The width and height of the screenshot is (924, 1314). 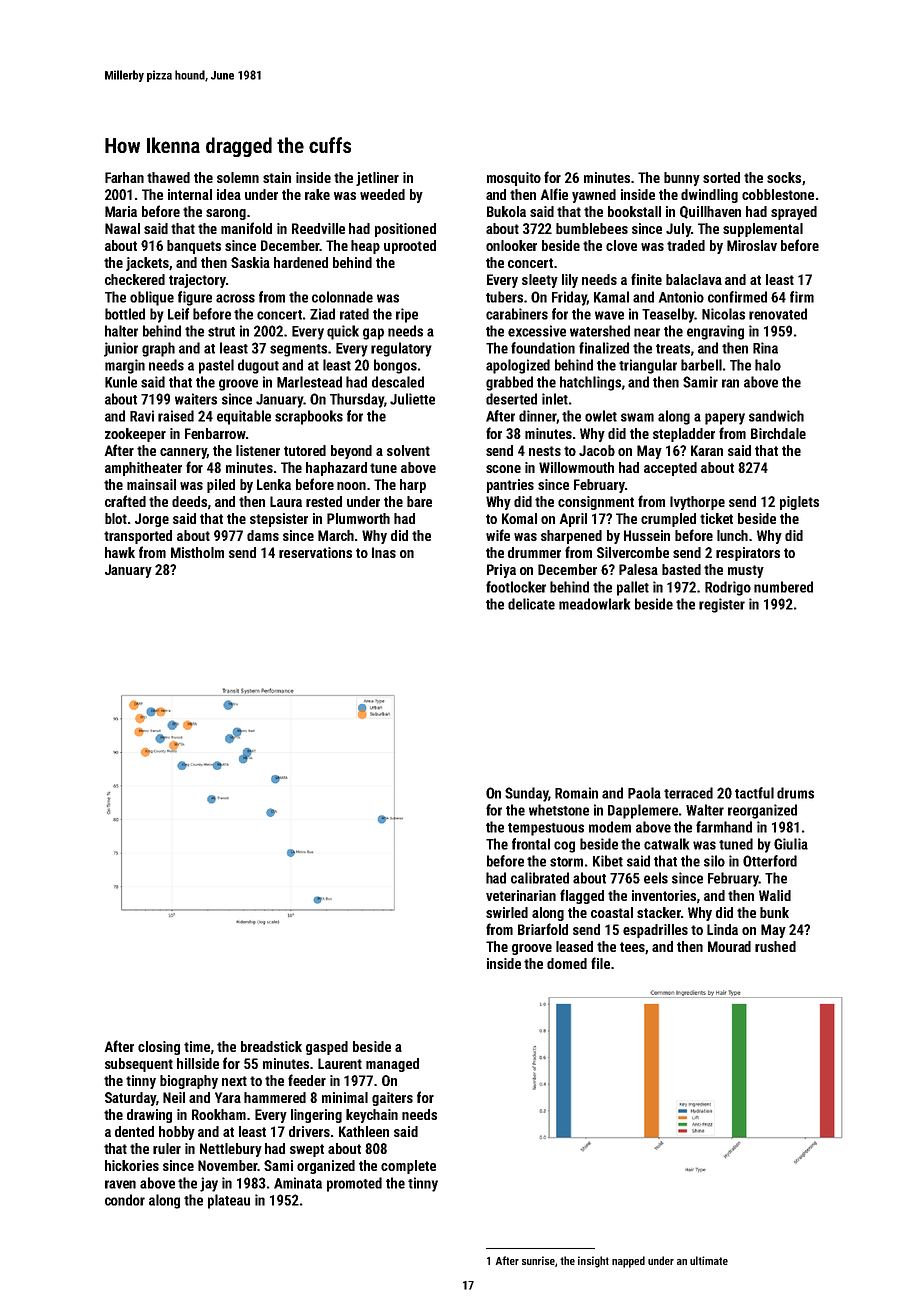 What do you see at coordinates (322, 314) in the screenshot?
I see `Ziad` at bounding box center [322, 314].
